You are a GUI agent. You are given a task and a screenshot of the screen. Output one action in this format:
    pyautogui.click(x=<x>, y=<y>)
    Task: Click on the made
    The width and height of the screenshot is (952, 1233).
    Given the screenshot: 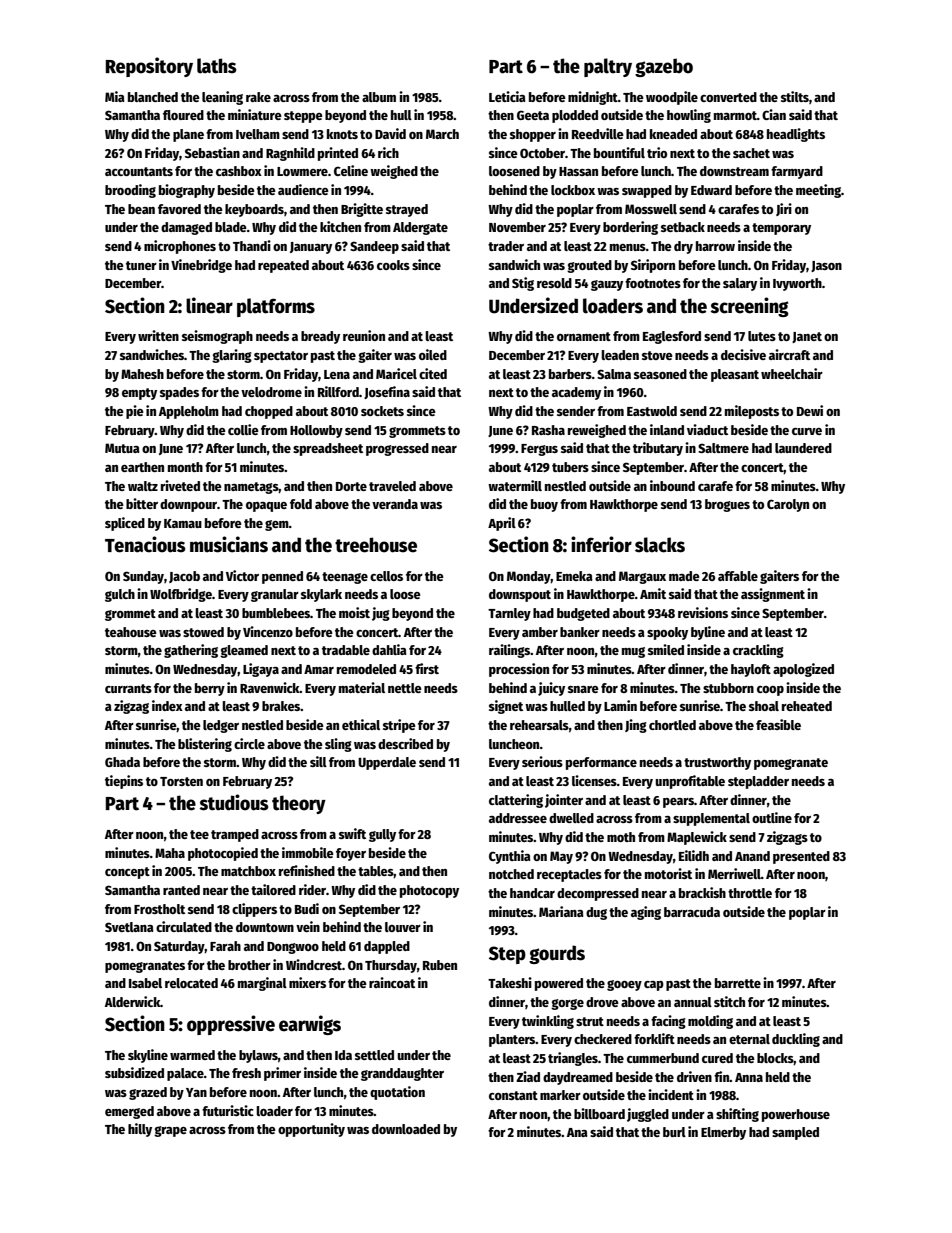 What is the action you would take?
    pyautogui.click(x=684, y=576)
